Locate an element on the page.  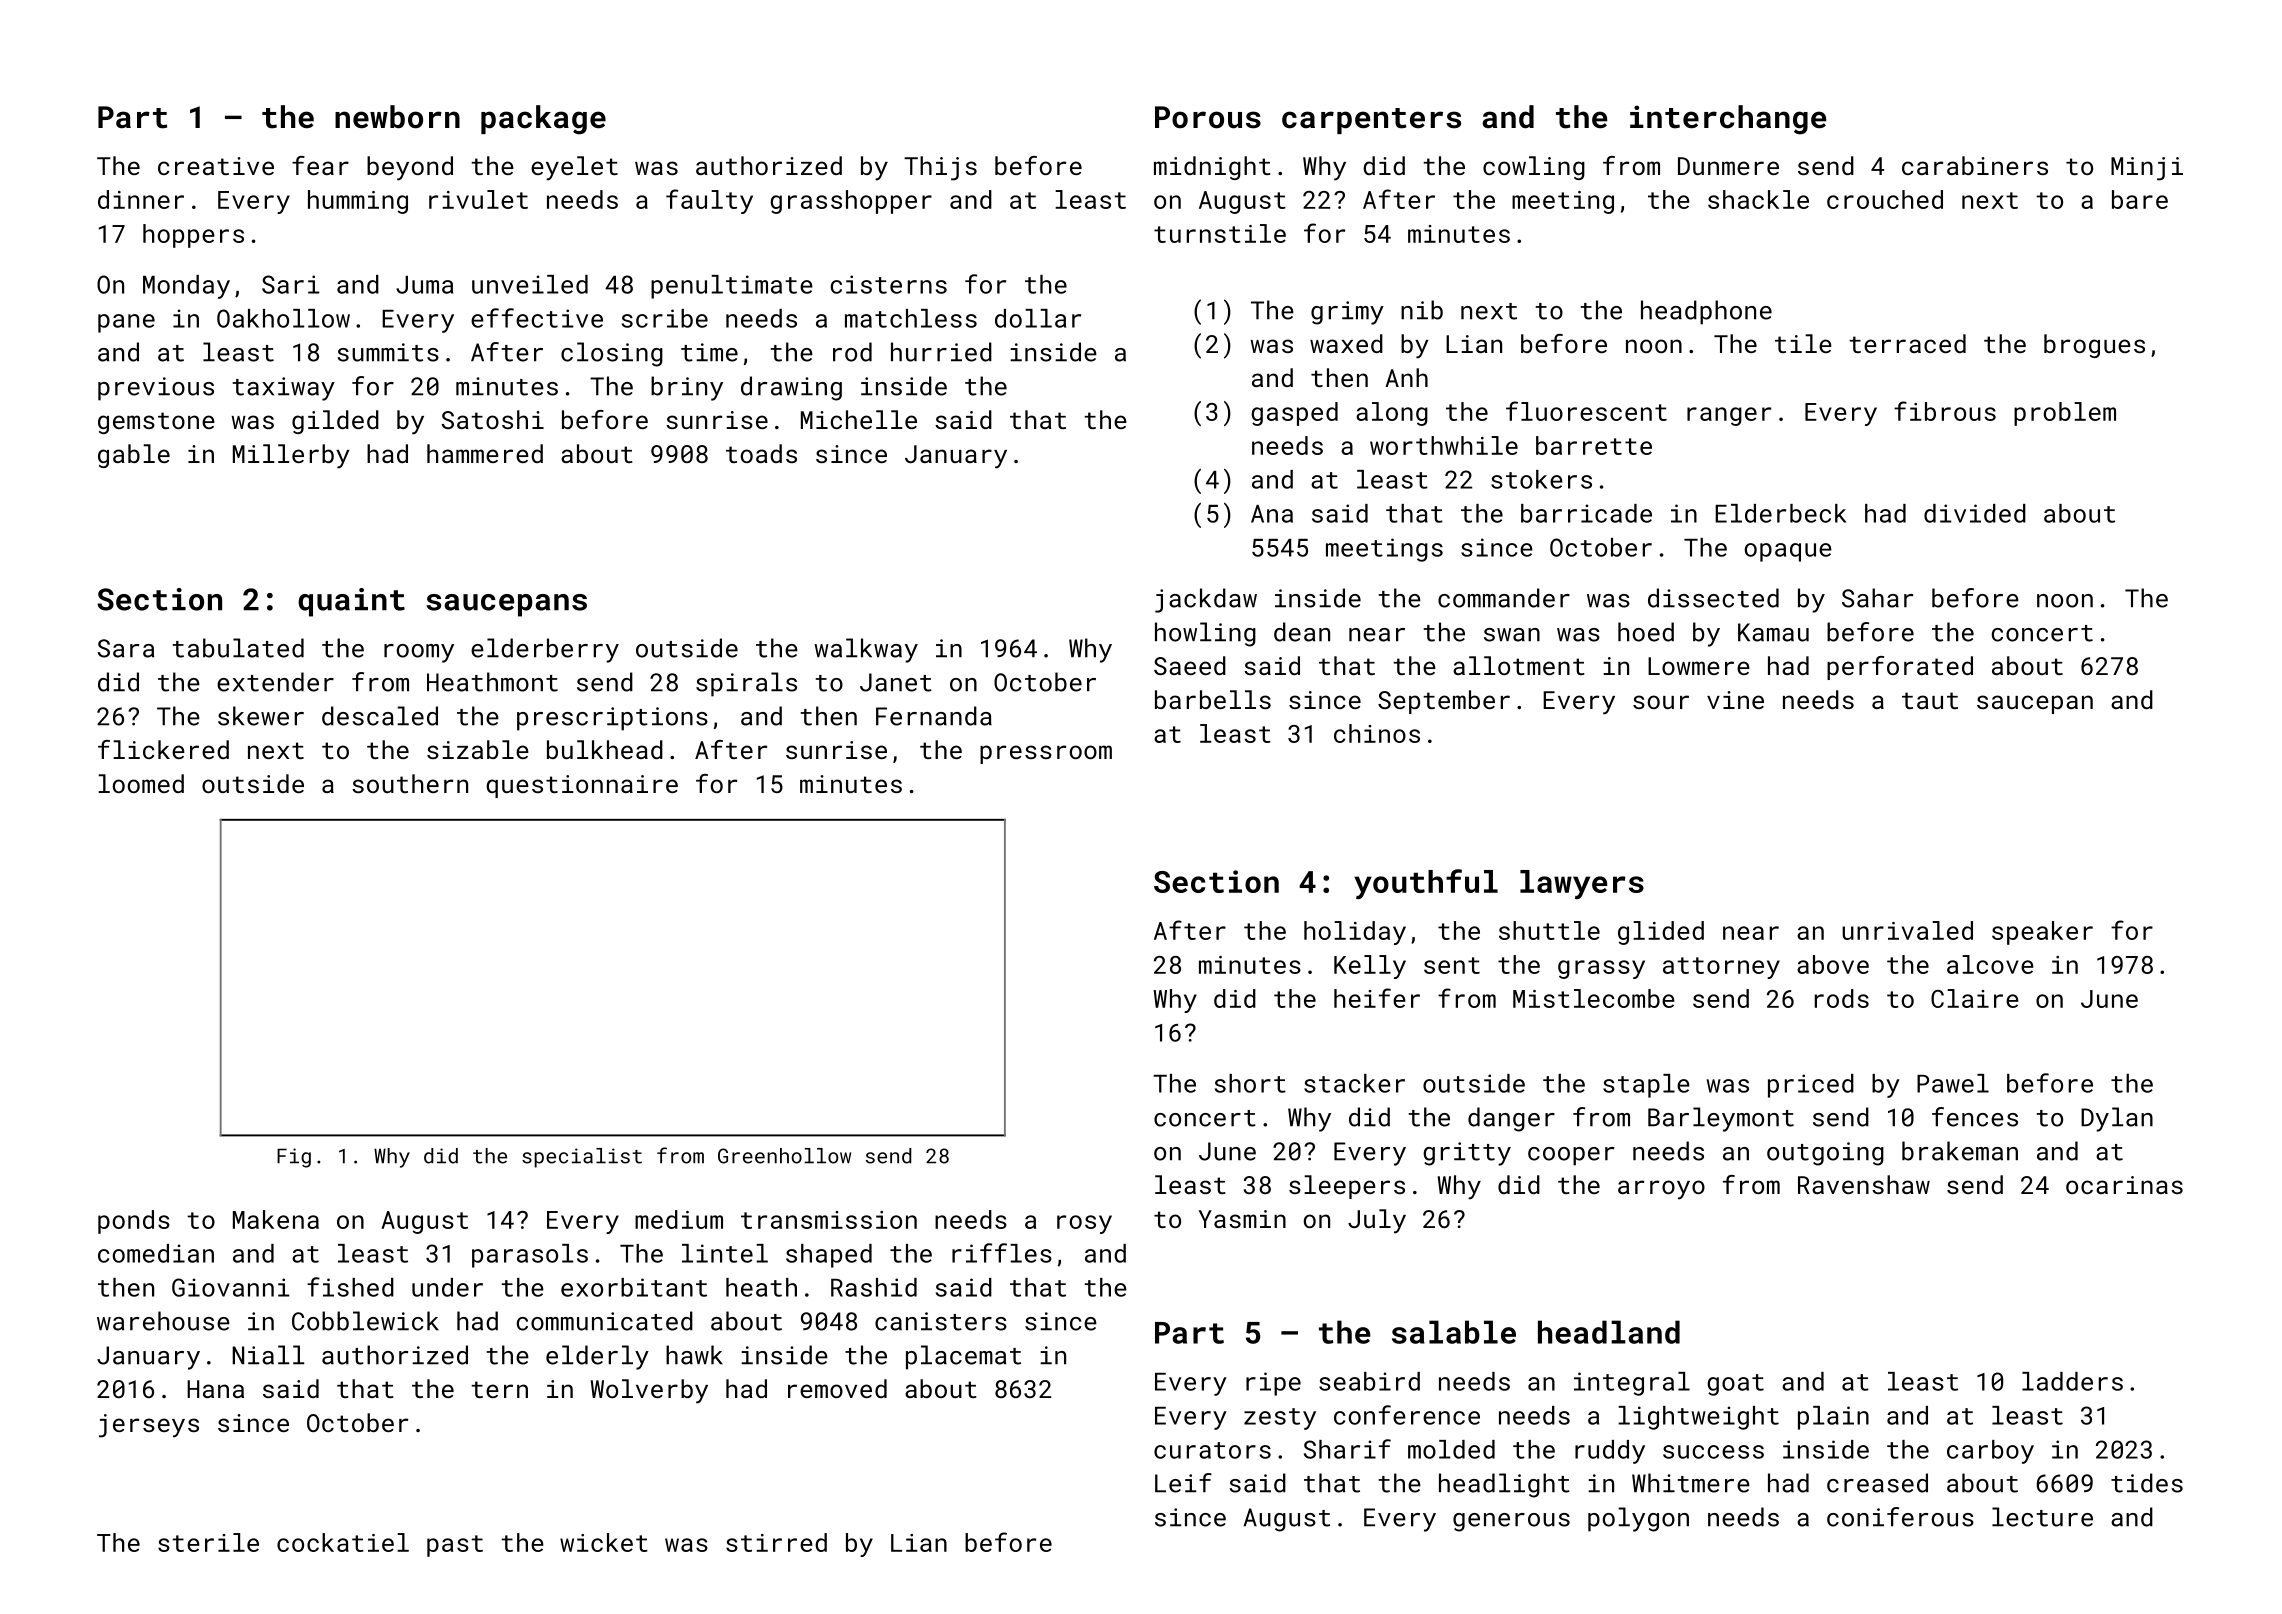
fibrous is located at coordinates (1945, 411).
